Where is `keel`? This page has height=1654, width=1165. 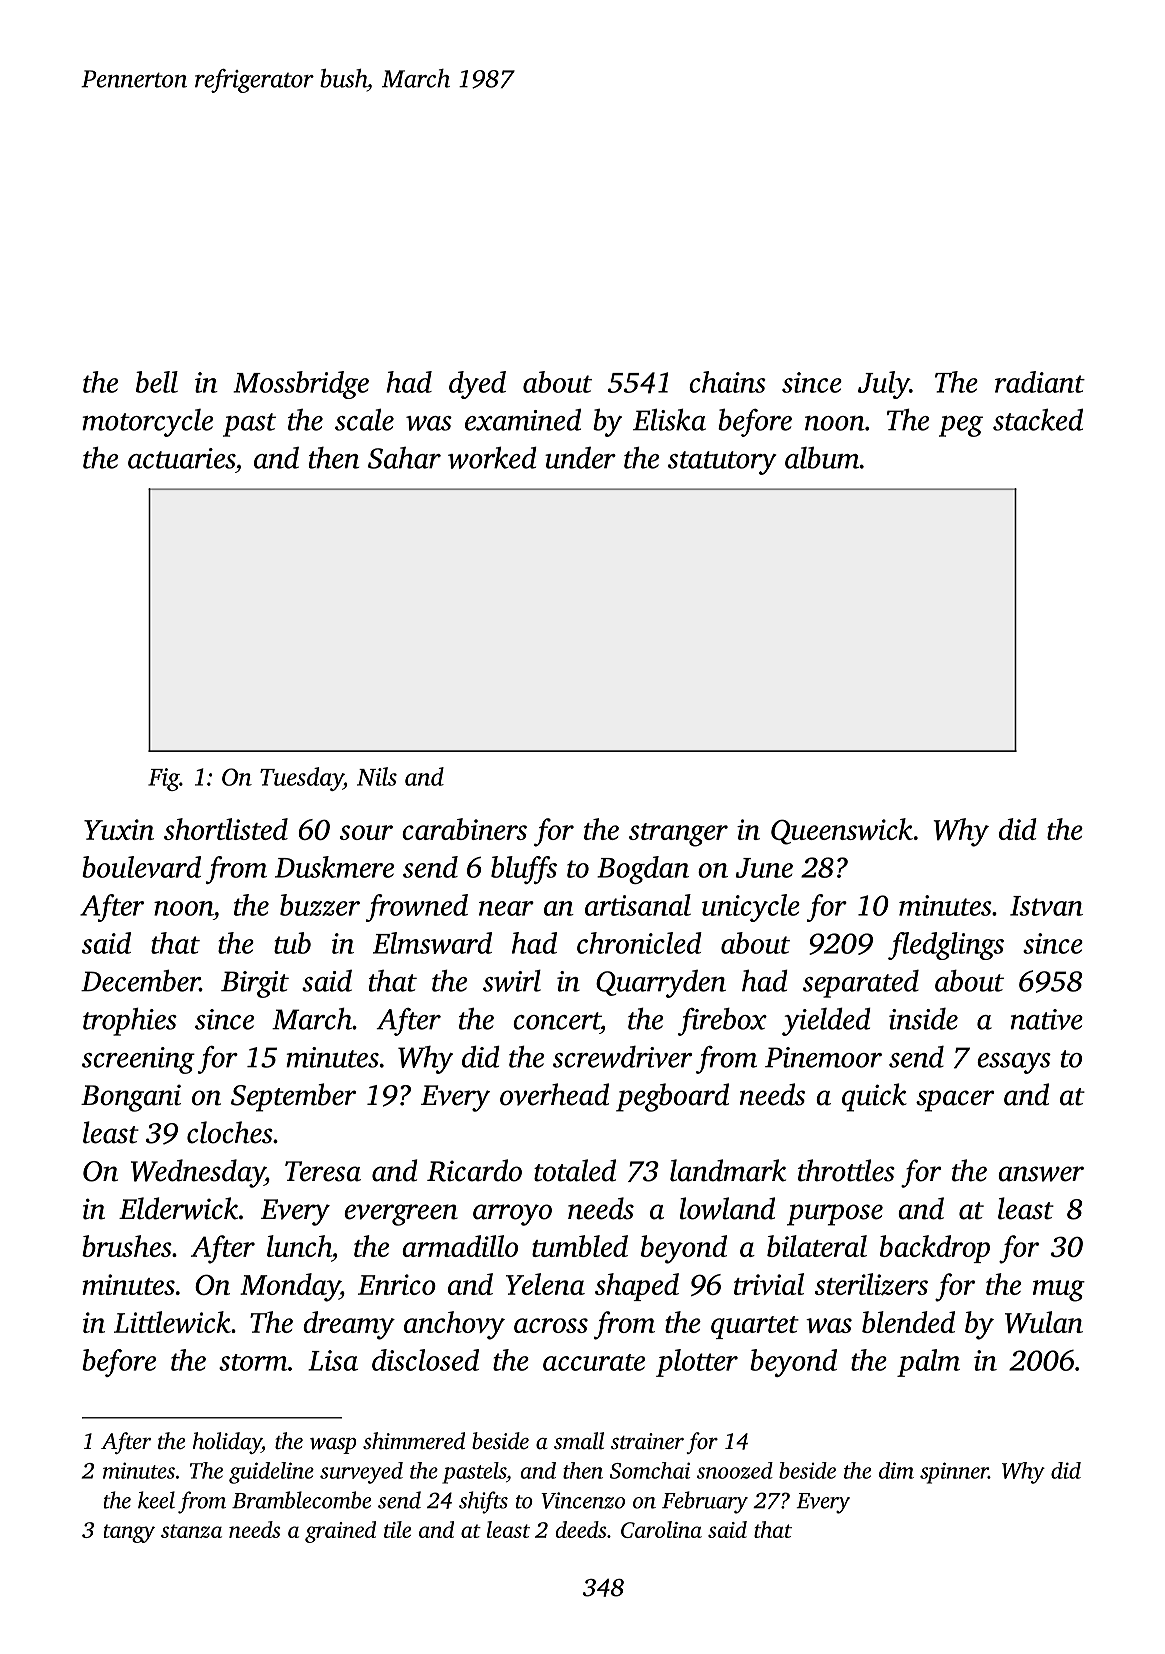 keel is located at coordinates (156, 1500).
